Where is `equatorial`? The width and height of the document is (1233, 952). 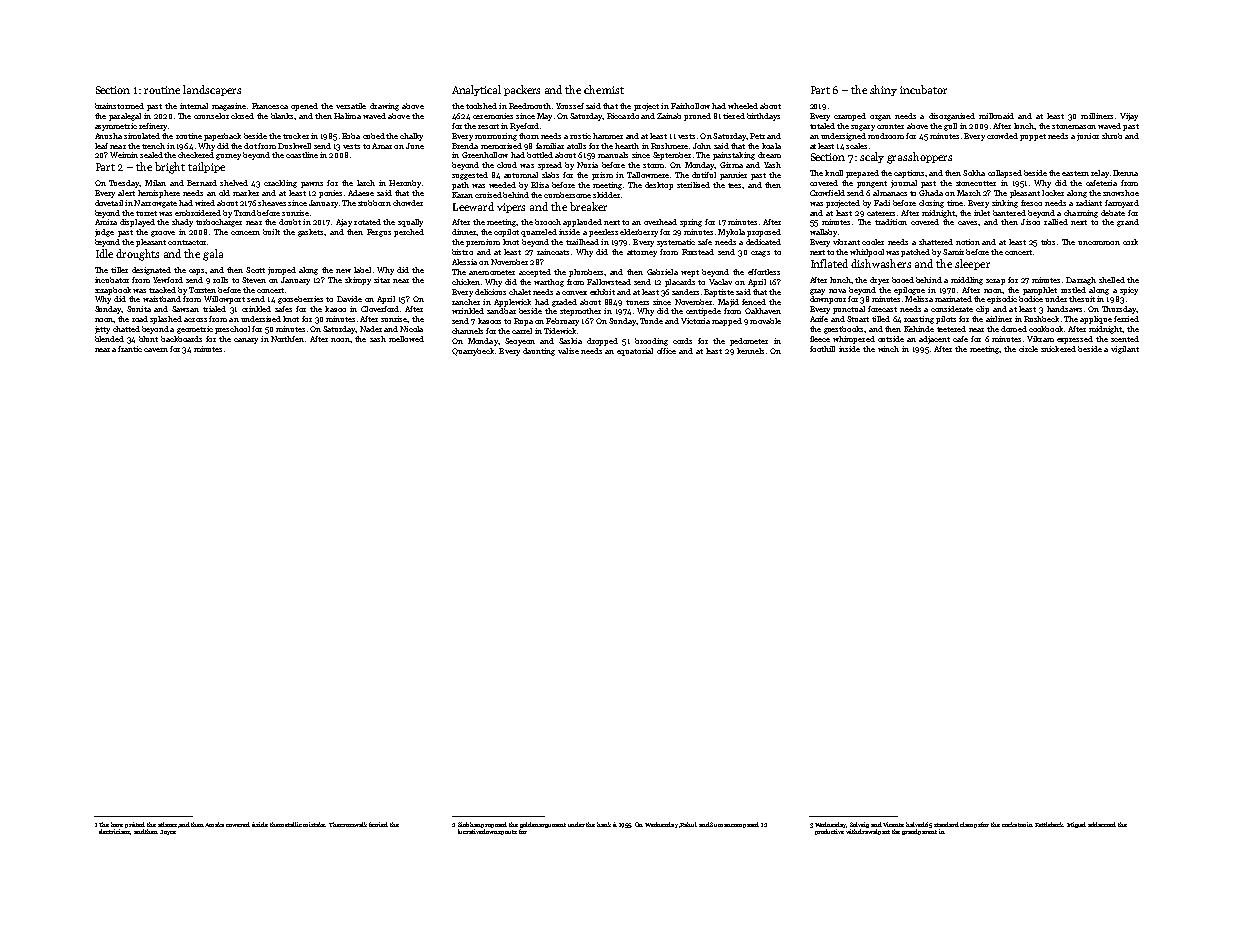
equatorial is located at coordinates (635, 352).
